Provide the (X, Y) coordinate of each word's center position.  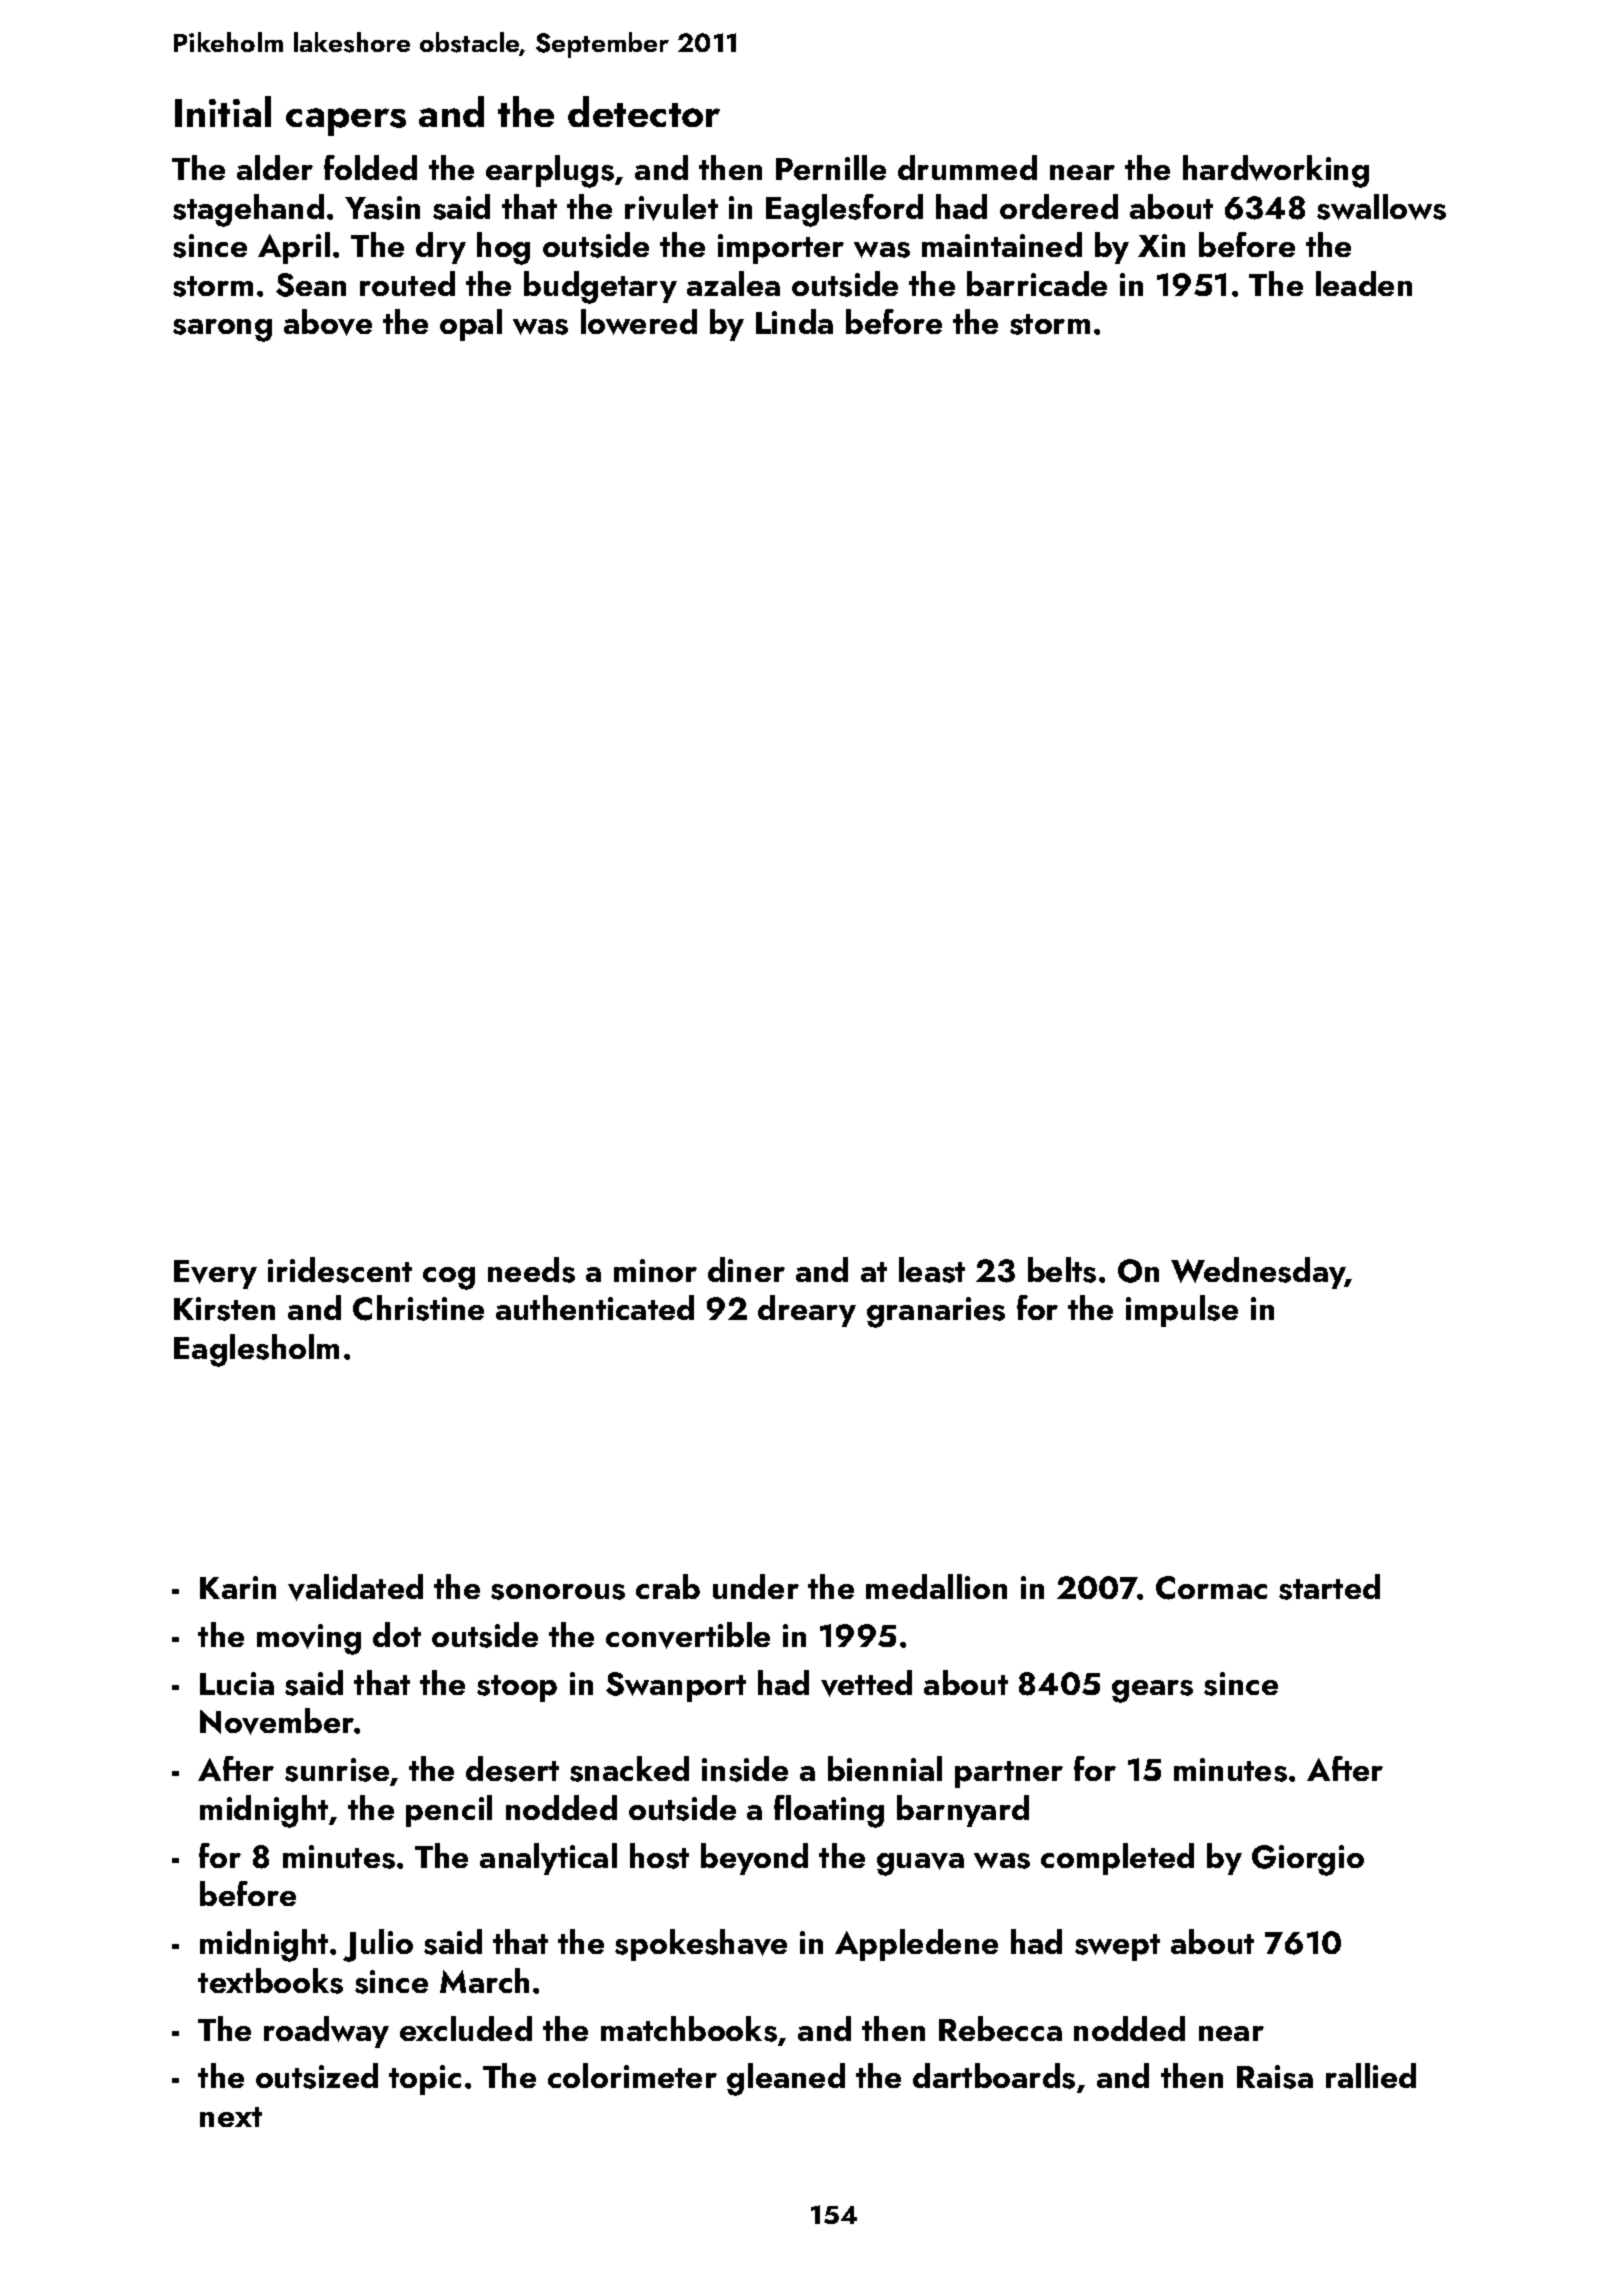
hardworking (1276, 171)
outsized (317, 2076)
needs (531, 1270)
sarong (222, 330)
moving (309, 1639)
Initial (223, 111)
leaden (1364, 283)
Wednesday (1258, 1273)
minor (655, 1270)
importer (781, 249)
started (1329, 1587)
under (756, 1586)
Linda (794, 321)
